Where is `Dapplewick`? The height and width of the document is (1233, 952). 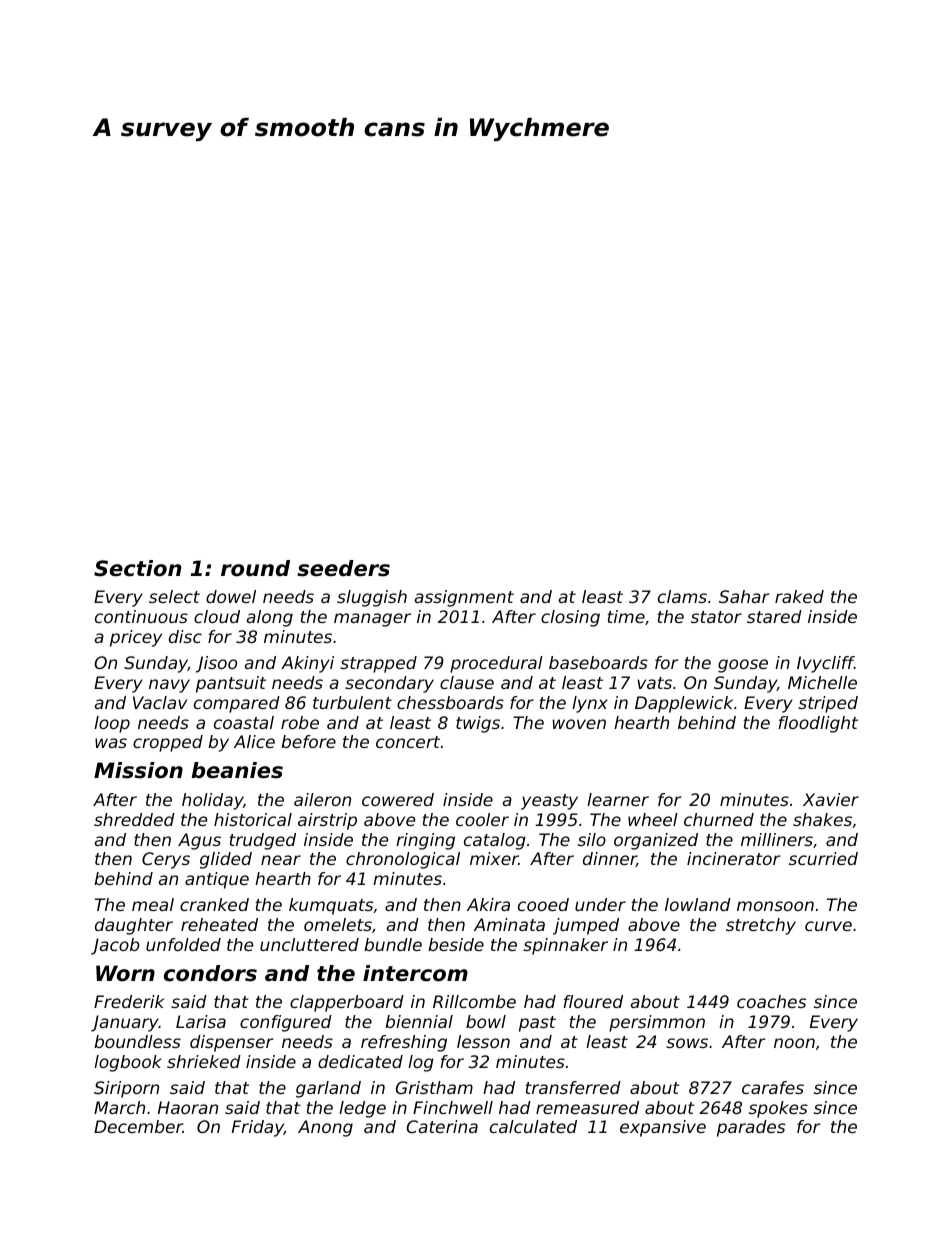
Dapplewick is located at coordinates (684, 704).
